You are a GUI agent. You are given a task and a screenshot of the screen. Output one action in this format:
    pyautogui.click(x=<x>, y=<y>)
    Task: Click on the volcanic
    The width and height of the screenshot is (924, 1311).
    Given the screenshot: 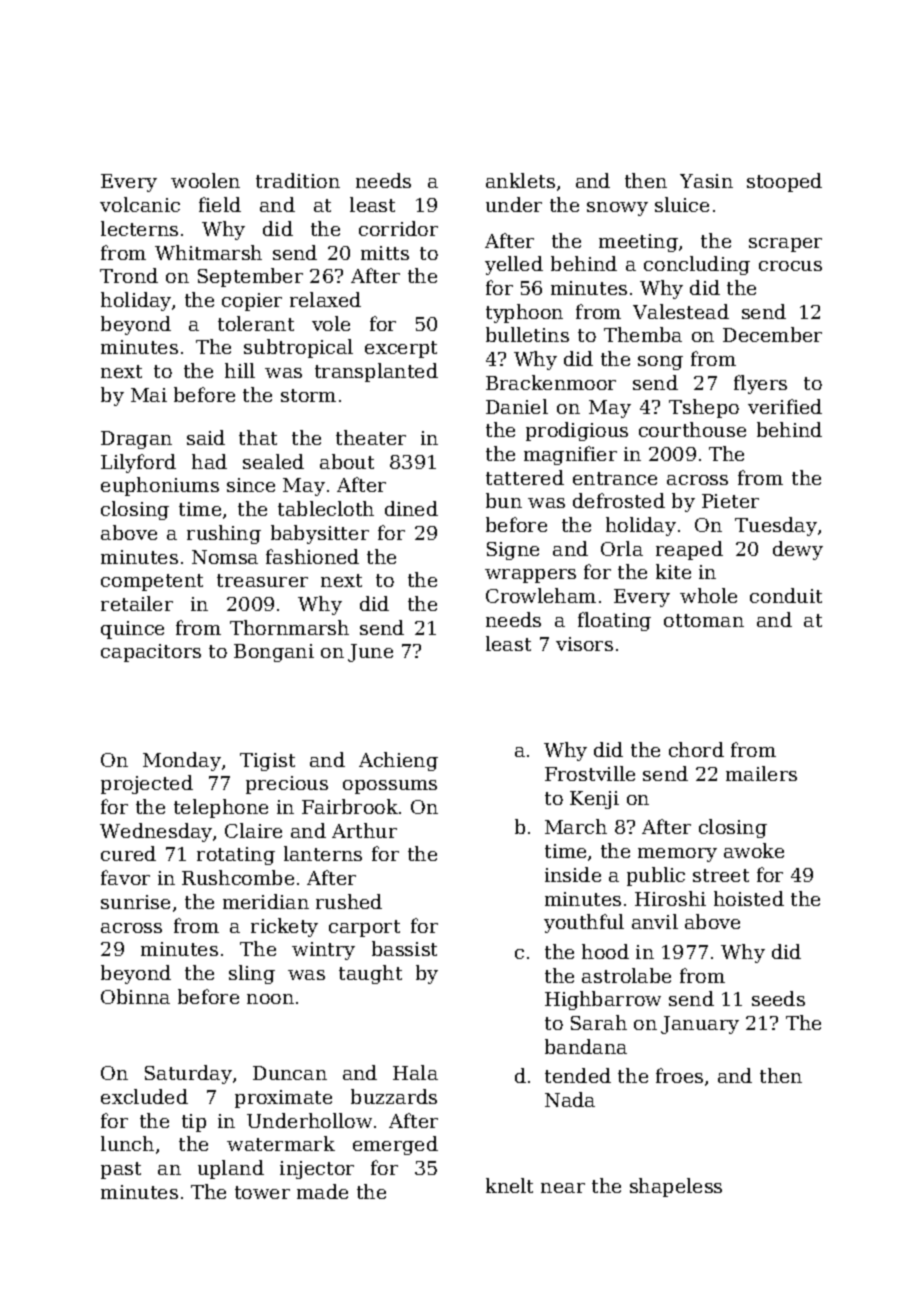 What is the action you would take?
    pyautogui.click(x=140, y=204)
